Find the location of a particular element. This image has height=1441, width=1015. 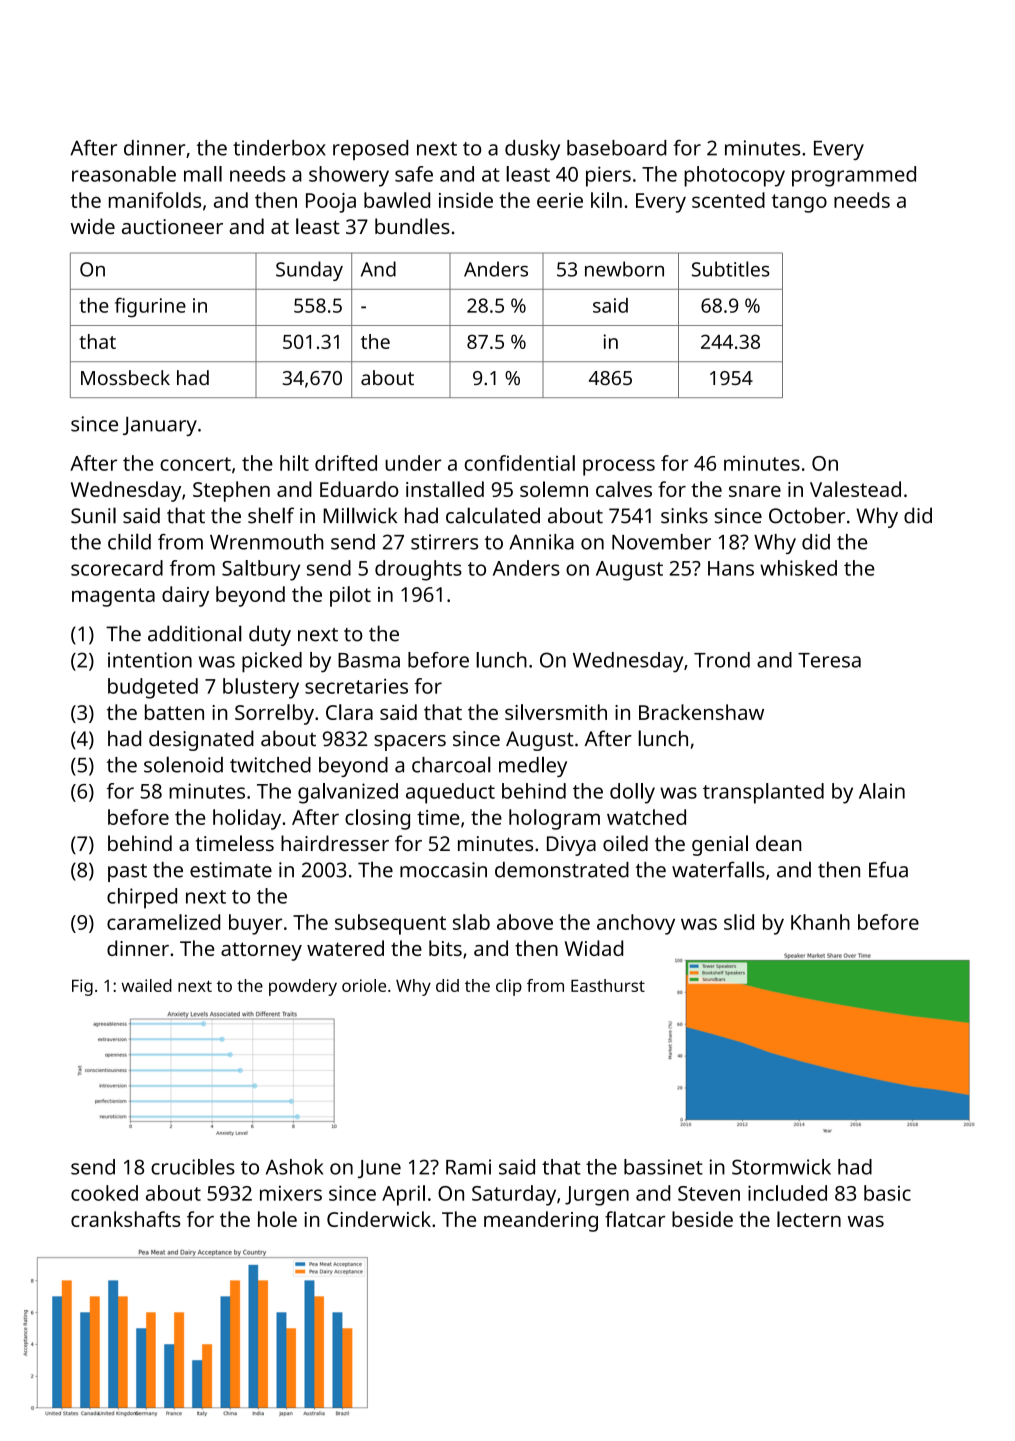

genial is located at coordinates (720, 845).
